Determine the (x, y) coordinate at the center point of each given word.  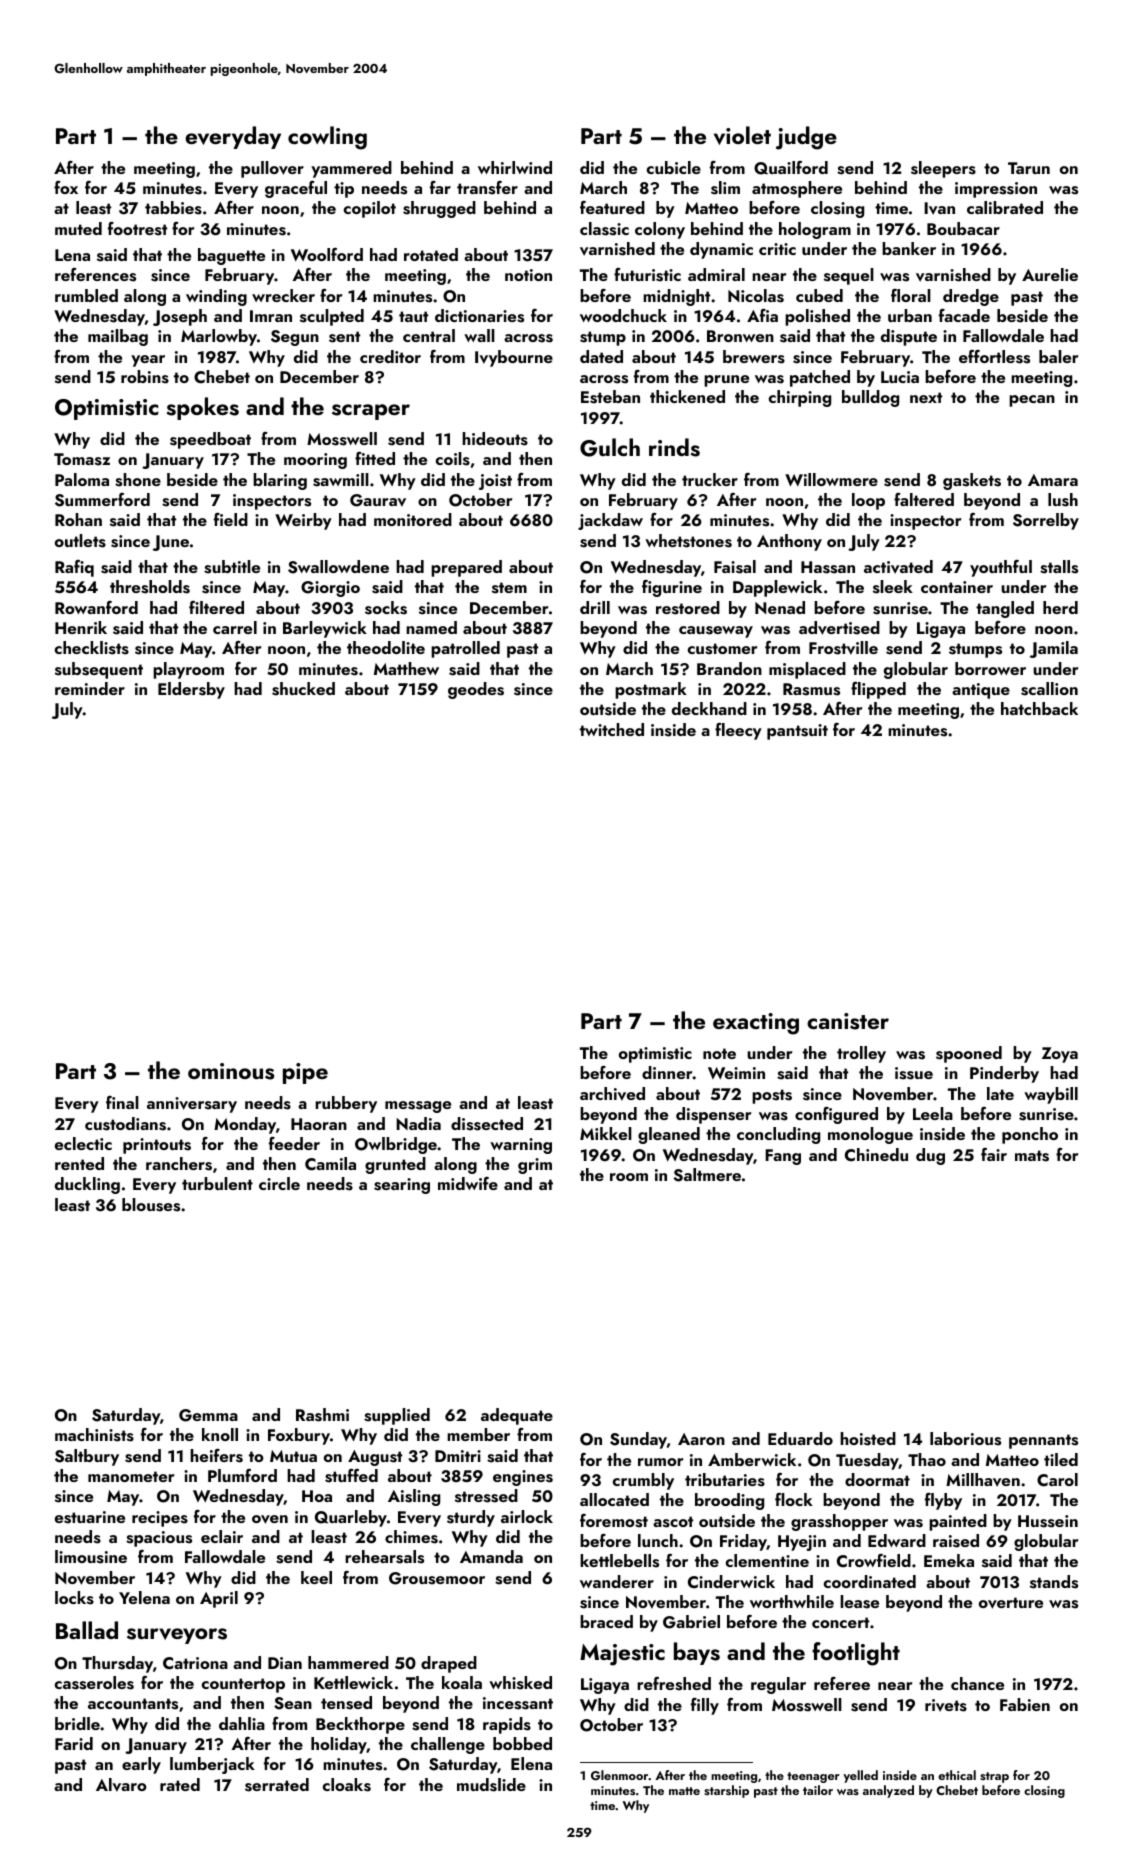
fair (994, 1154)
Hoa (317, 1496)
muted (78, 228)
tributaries (725, 1480)
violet (742, 135)
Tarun (1029, 168)
